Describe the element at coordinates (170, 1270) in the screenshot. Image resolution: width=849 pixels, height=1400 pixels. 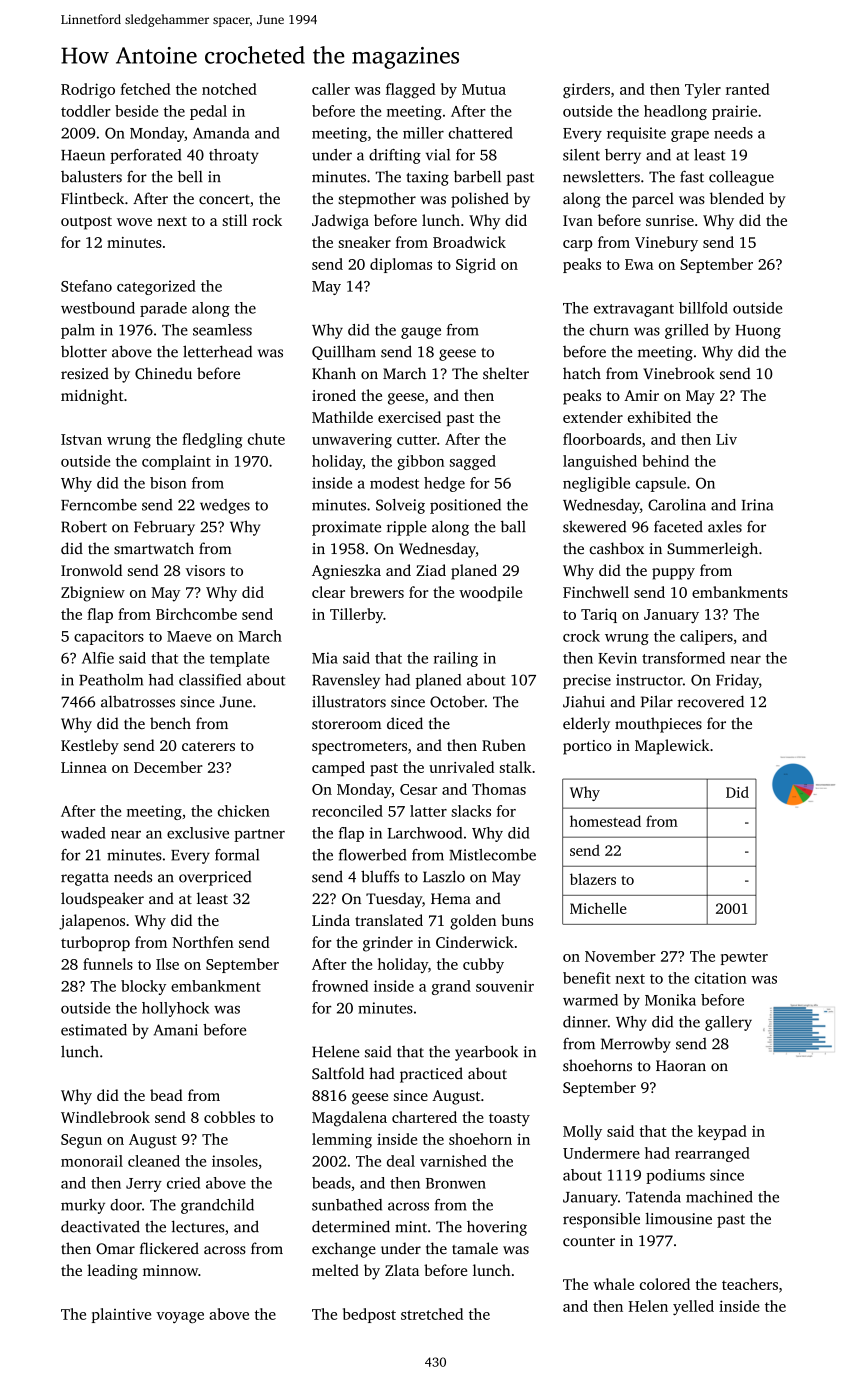
I see `minnow` at that location.
